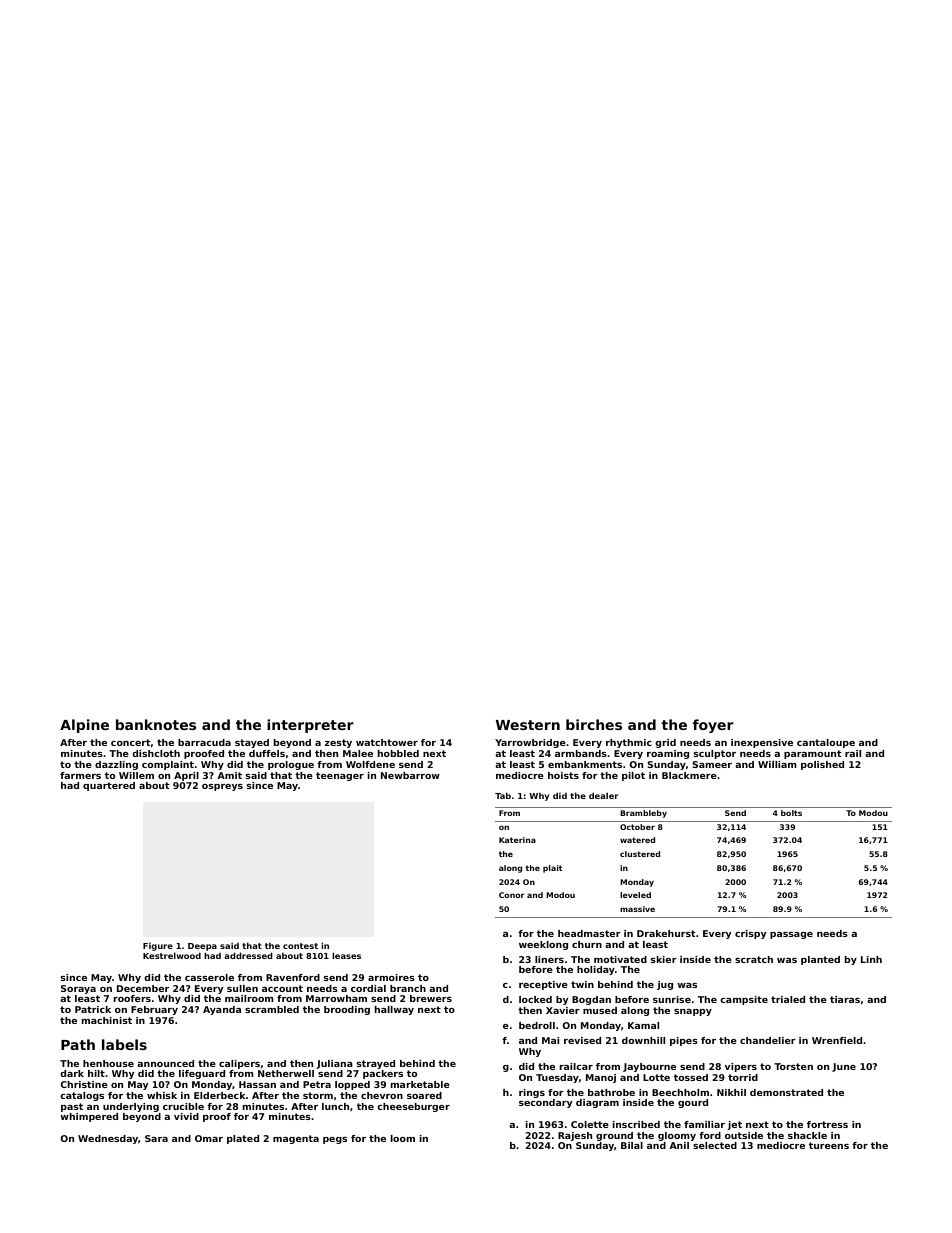 The height and width of the screenshot is (1233, 952). Describe the element at coordinates (786, 1092) in the screenshot. I see `demonstrated` at that location.
